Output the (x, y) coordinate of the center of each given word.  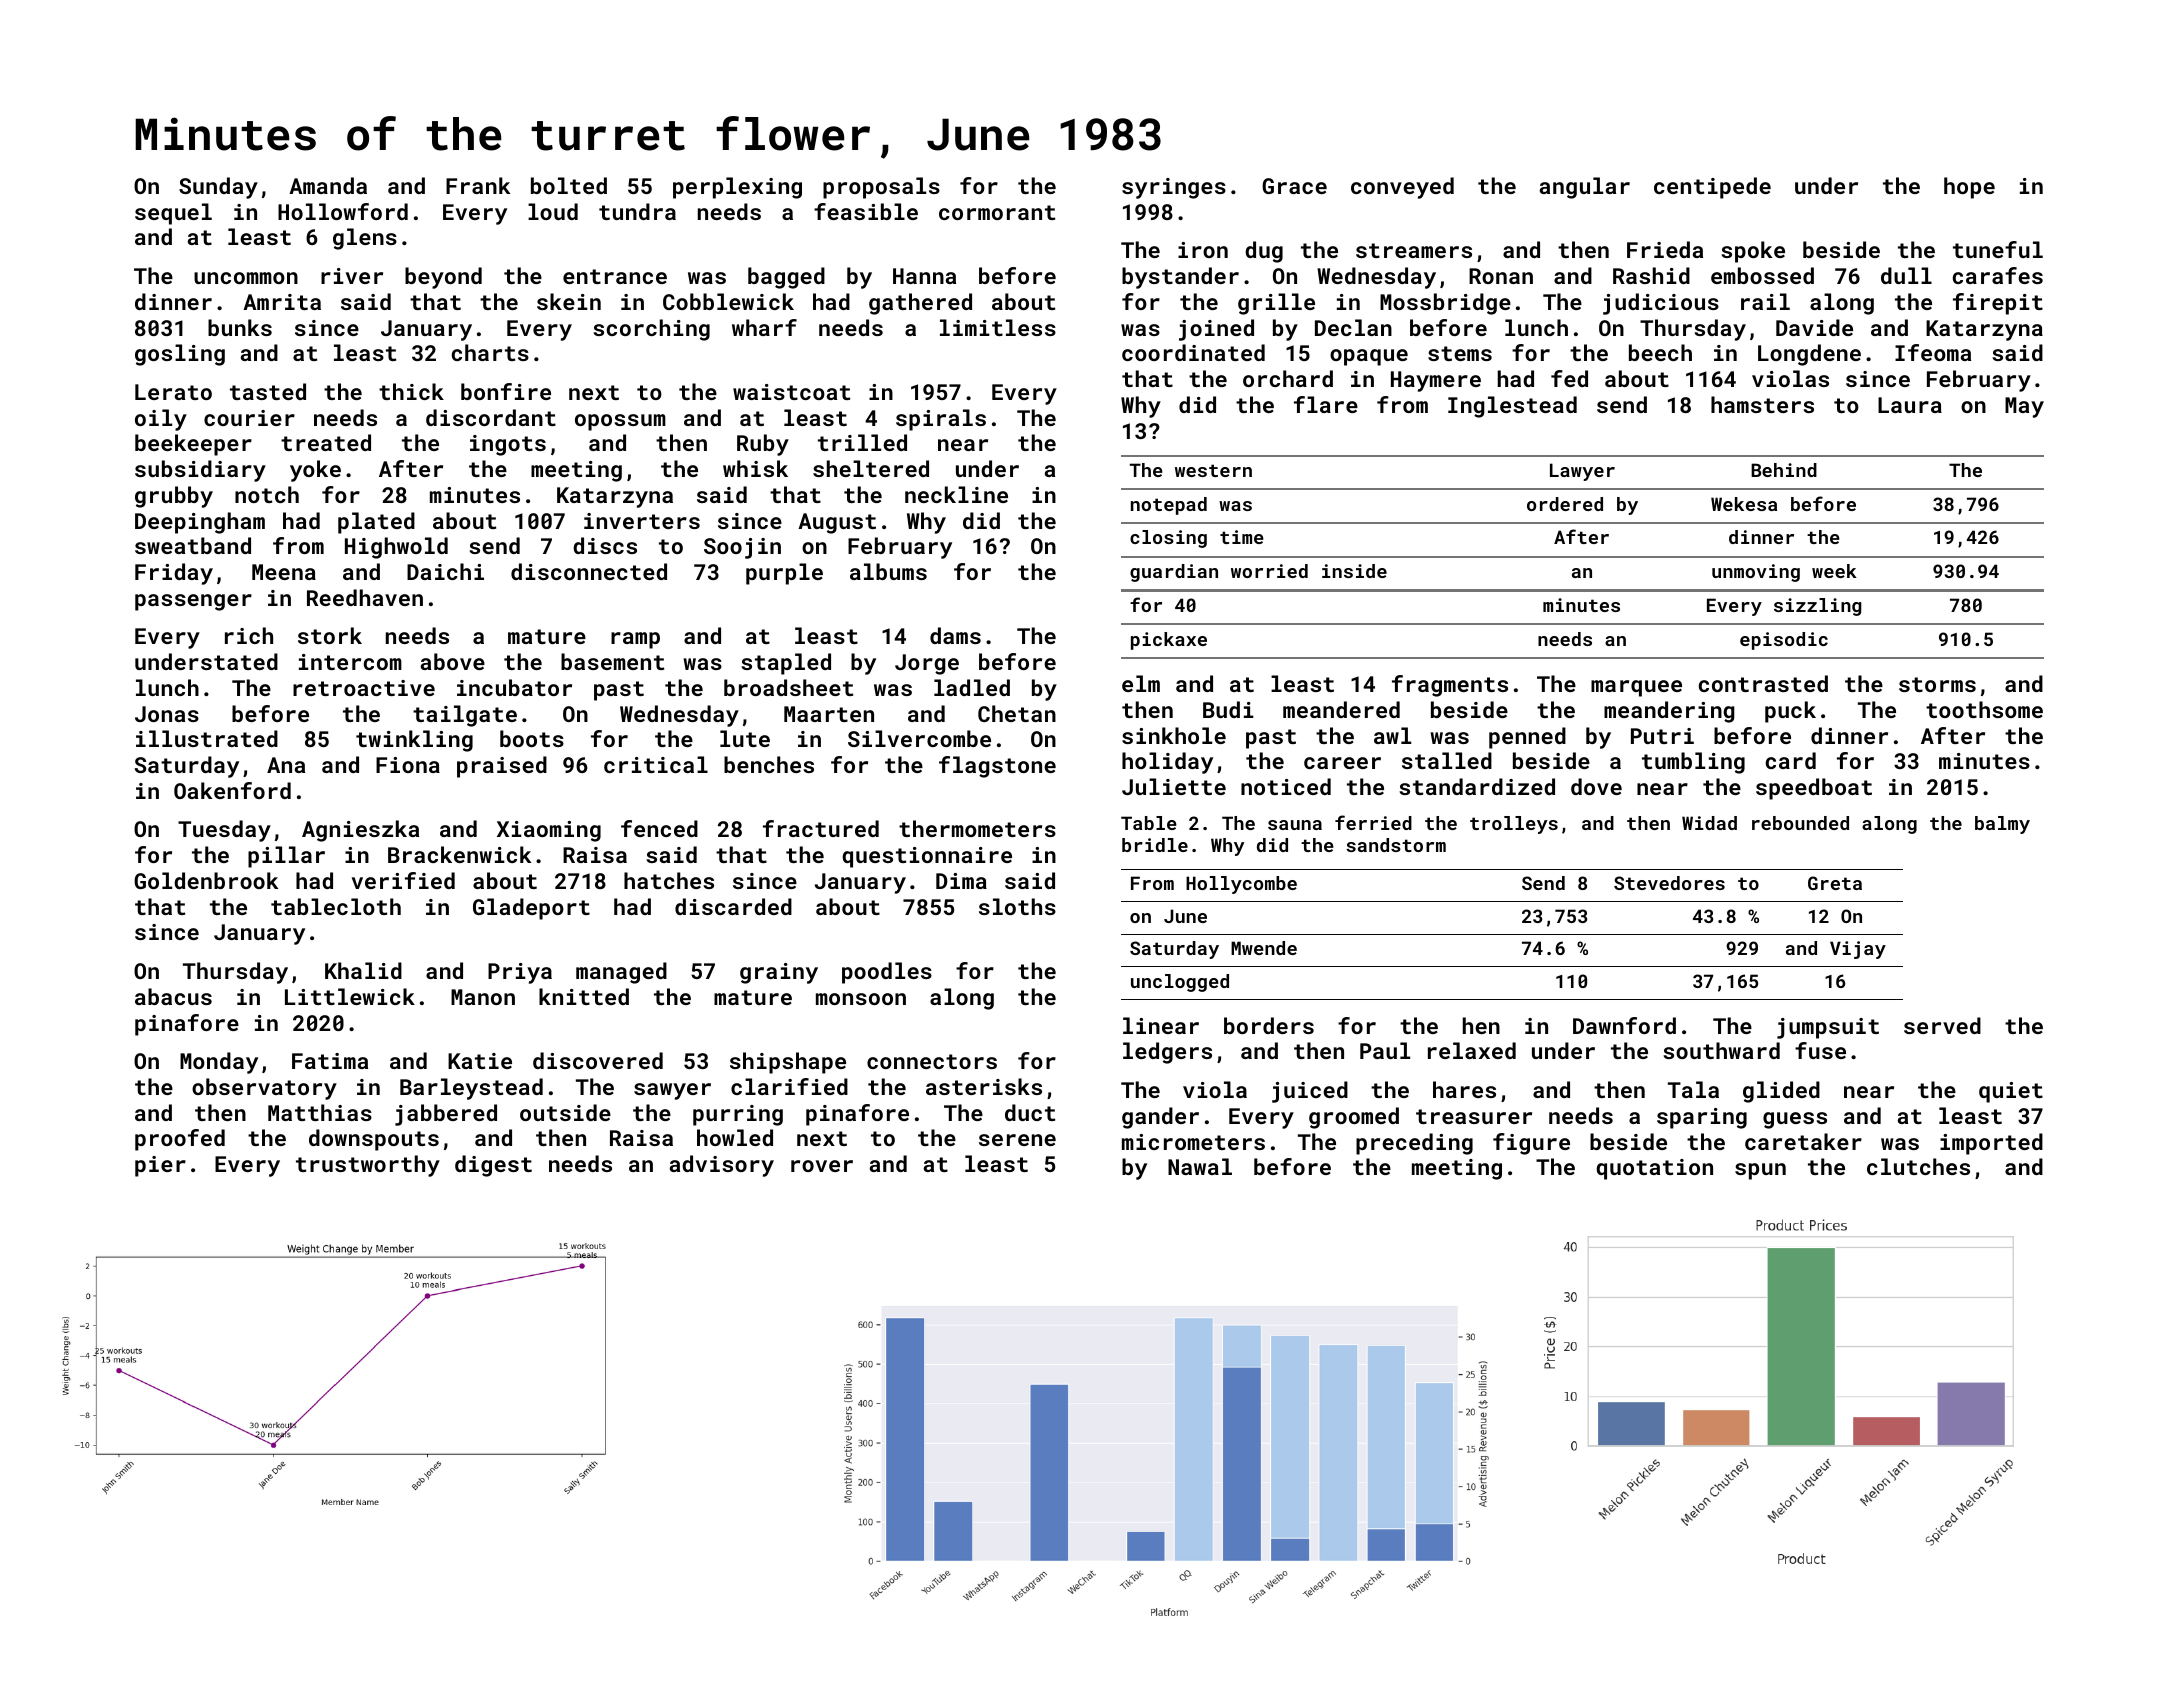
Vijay (1858, 950)
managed (621, 973)
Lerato (173, 392)
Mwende (1264, 948)
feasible (866, 211)
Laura (1910, 405)
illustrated (207, 738)
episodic (1784, 641)
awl (1392, 735)
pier (160, 1166)
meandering (1669, 712)
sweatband (193, 545)
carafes (1998, 275)
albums (888, 571)
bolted (569, 185)
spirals (941, 420)
